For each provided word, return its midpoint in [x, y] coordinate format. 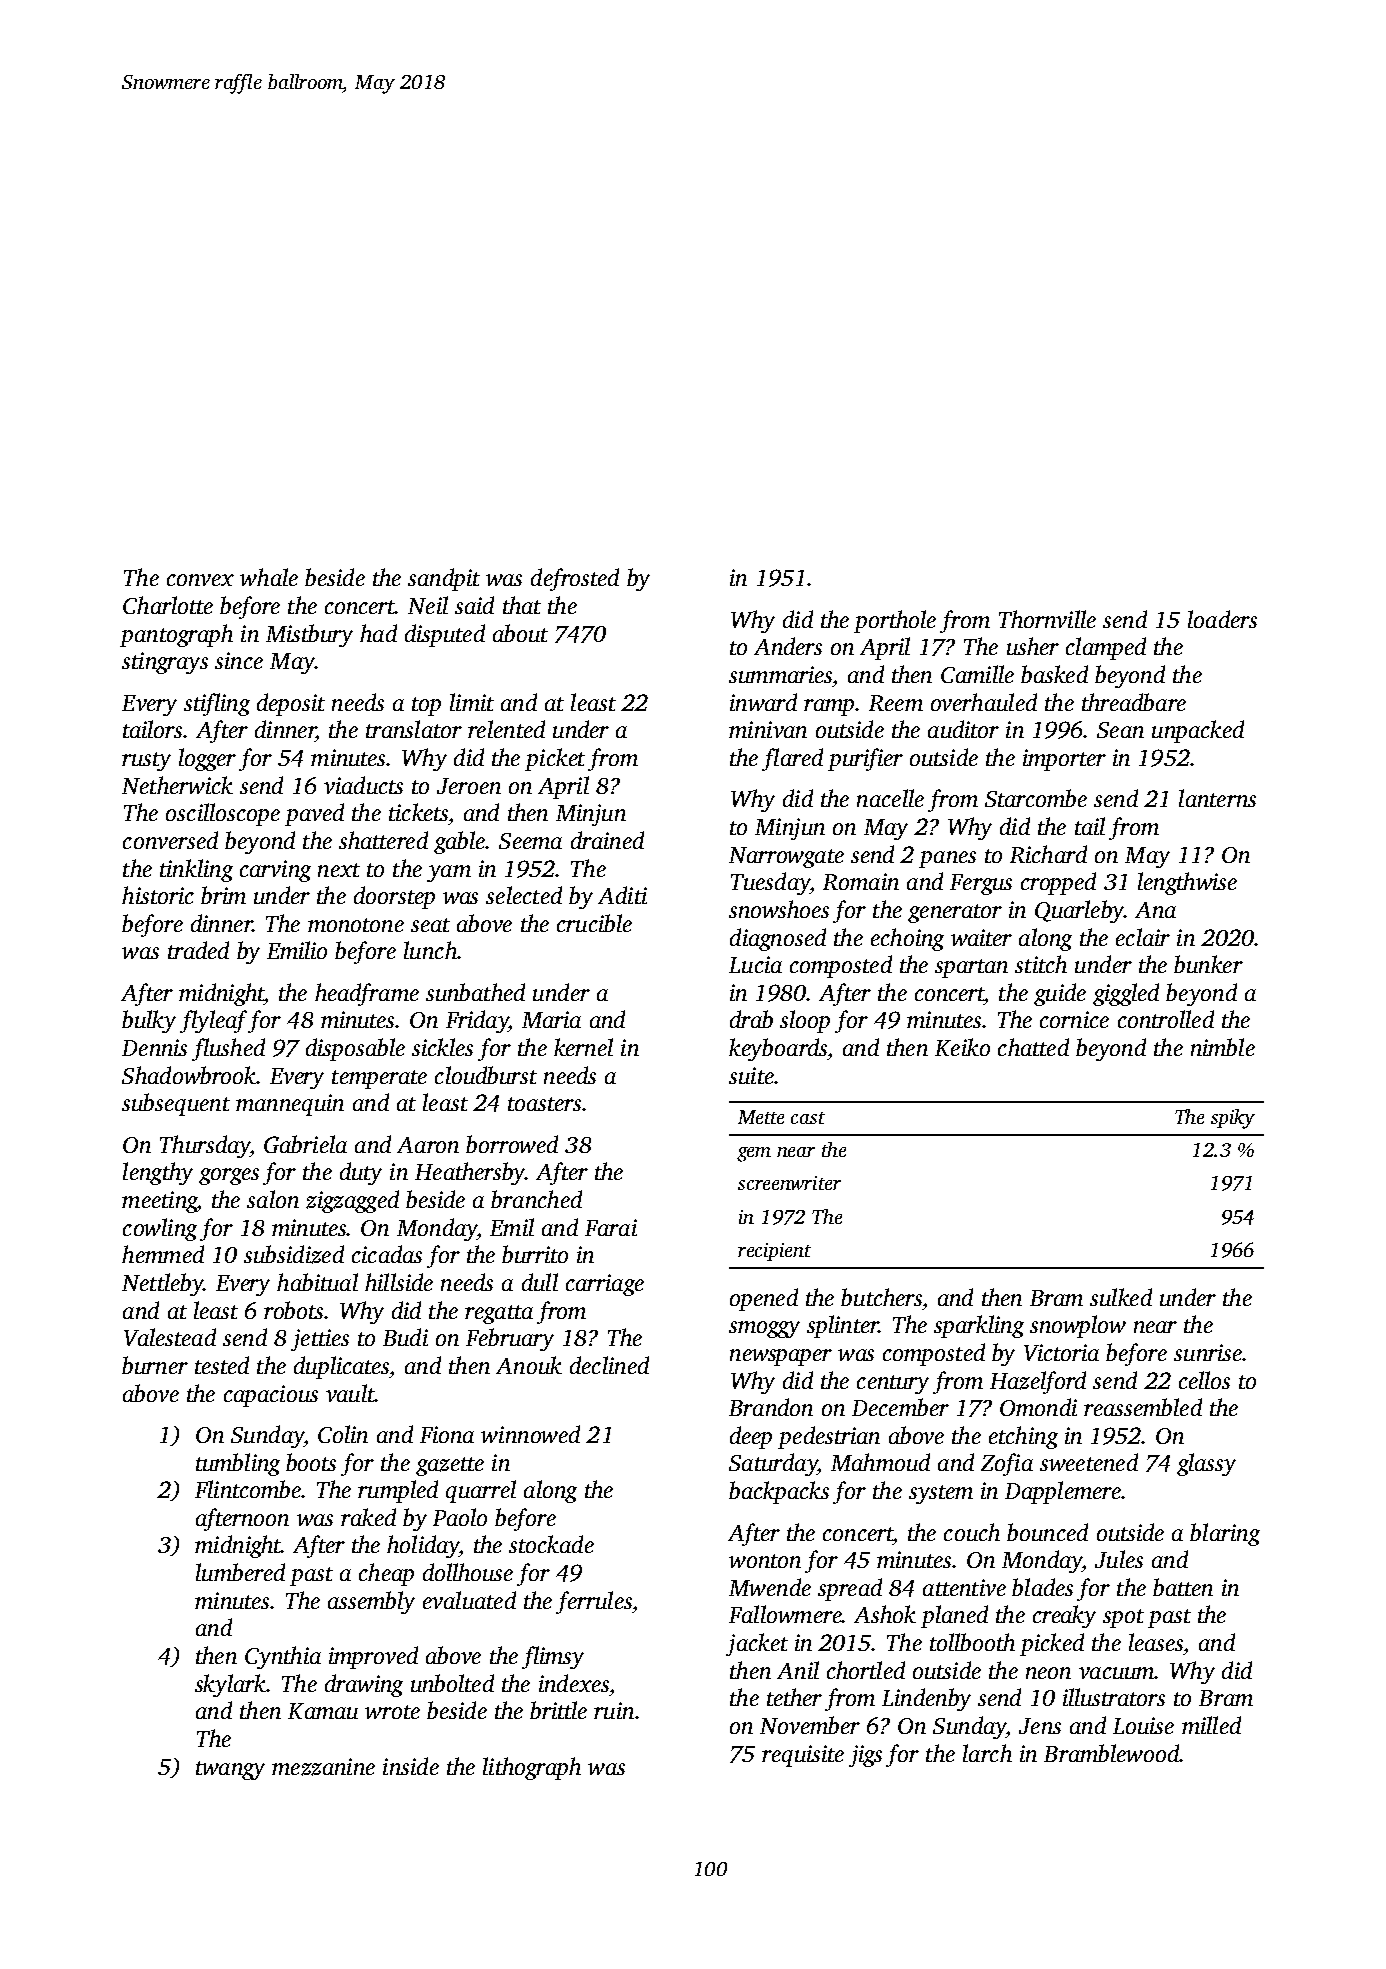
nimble [1223, 1047]
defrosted [575, 579]
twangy [230, 1770]
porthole [895, 621]
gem [754, 1154]
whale [269, 577]
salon [273, 1199]
